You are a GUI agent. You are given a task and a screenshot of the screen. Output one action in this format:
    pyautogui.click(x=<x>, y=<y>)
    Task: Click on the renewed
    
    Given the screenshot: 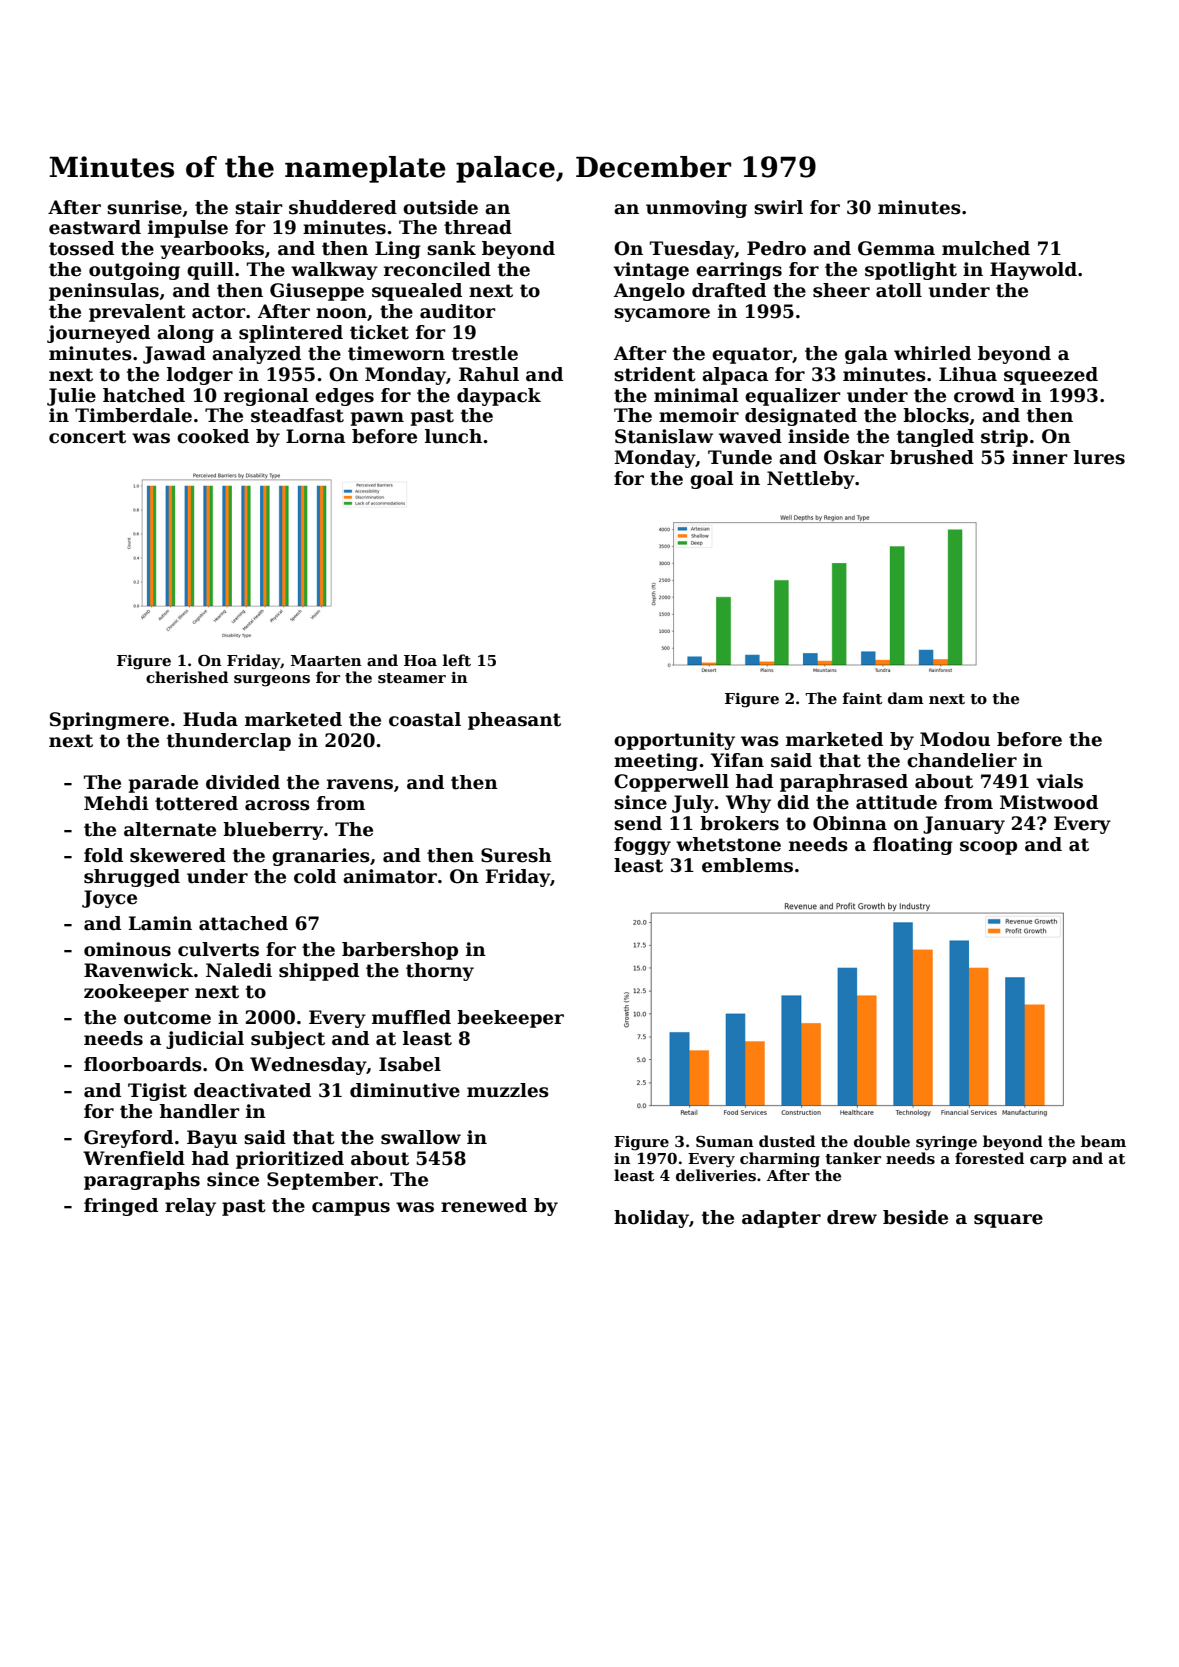 What is the action you would take?
    pyautogui.click(x=484, y=1205)
